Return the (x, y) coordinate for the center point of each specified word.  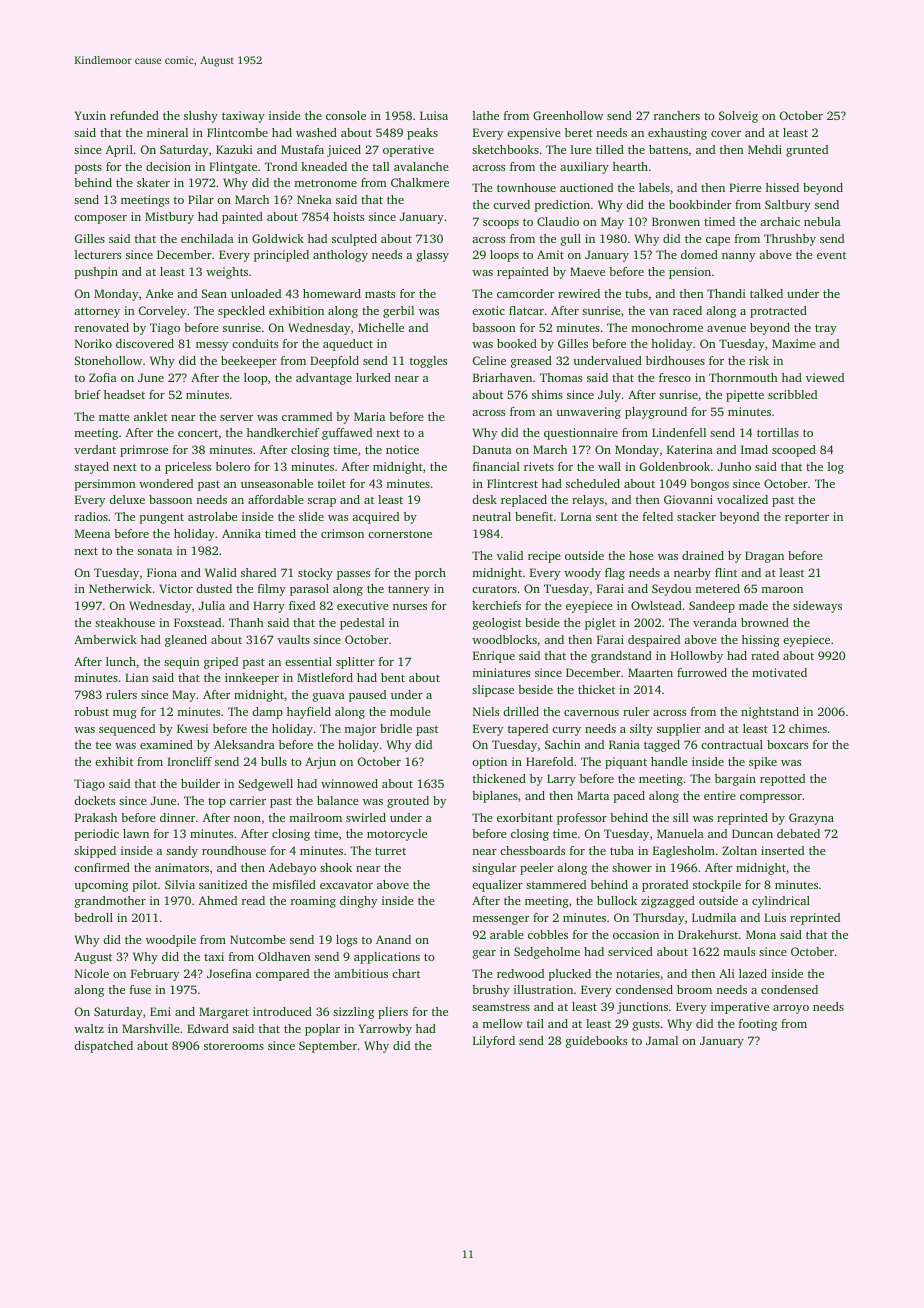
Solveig (738, 117)
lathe (486, 115)
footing (758, 1025)
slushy (201, 117)
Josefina (229, 973)
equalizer (497, 886)
